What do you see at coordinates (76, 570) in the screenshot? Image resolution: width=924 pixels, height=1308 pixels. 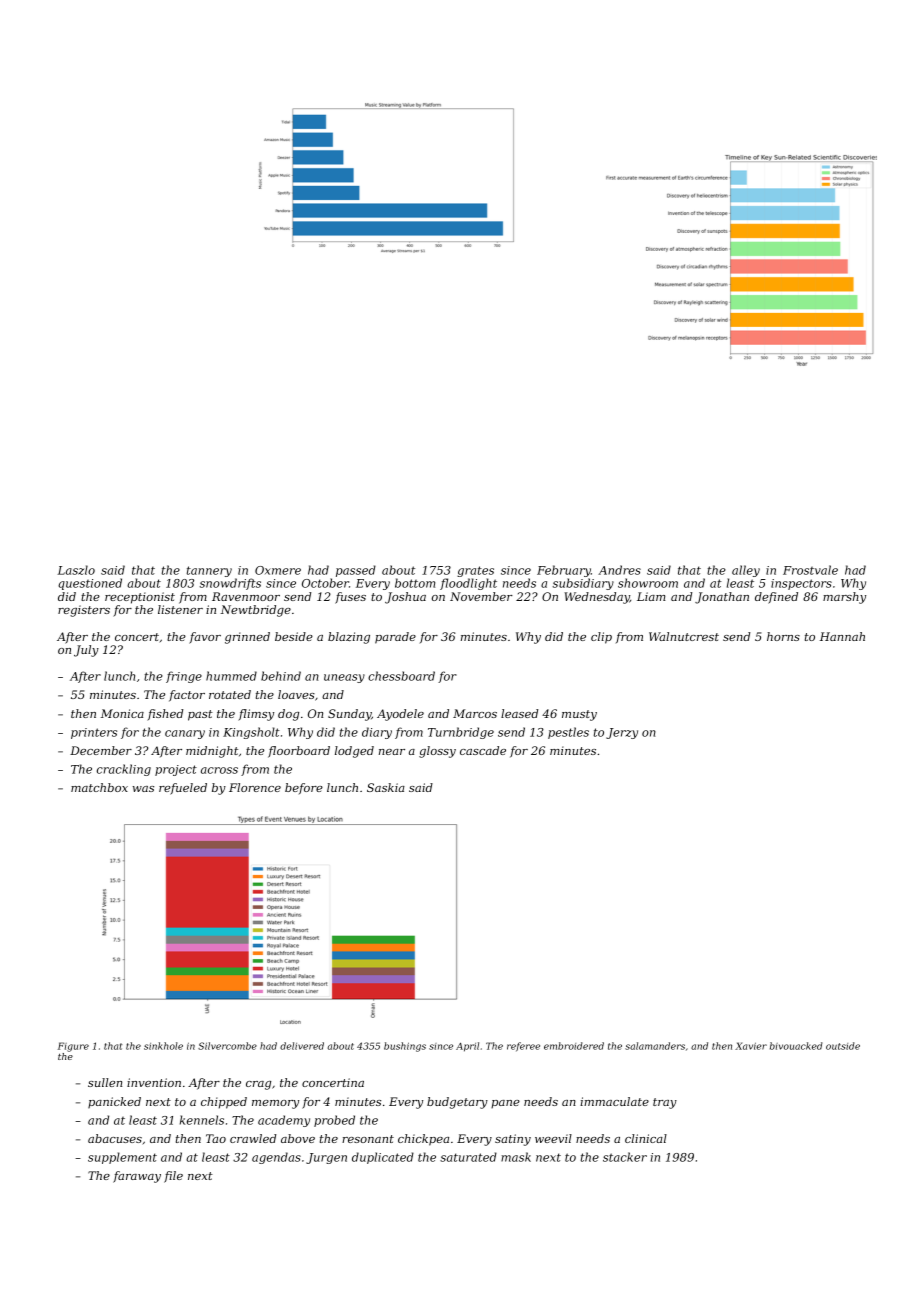 I see `Laszlo` at bounding box center [76, 570].
